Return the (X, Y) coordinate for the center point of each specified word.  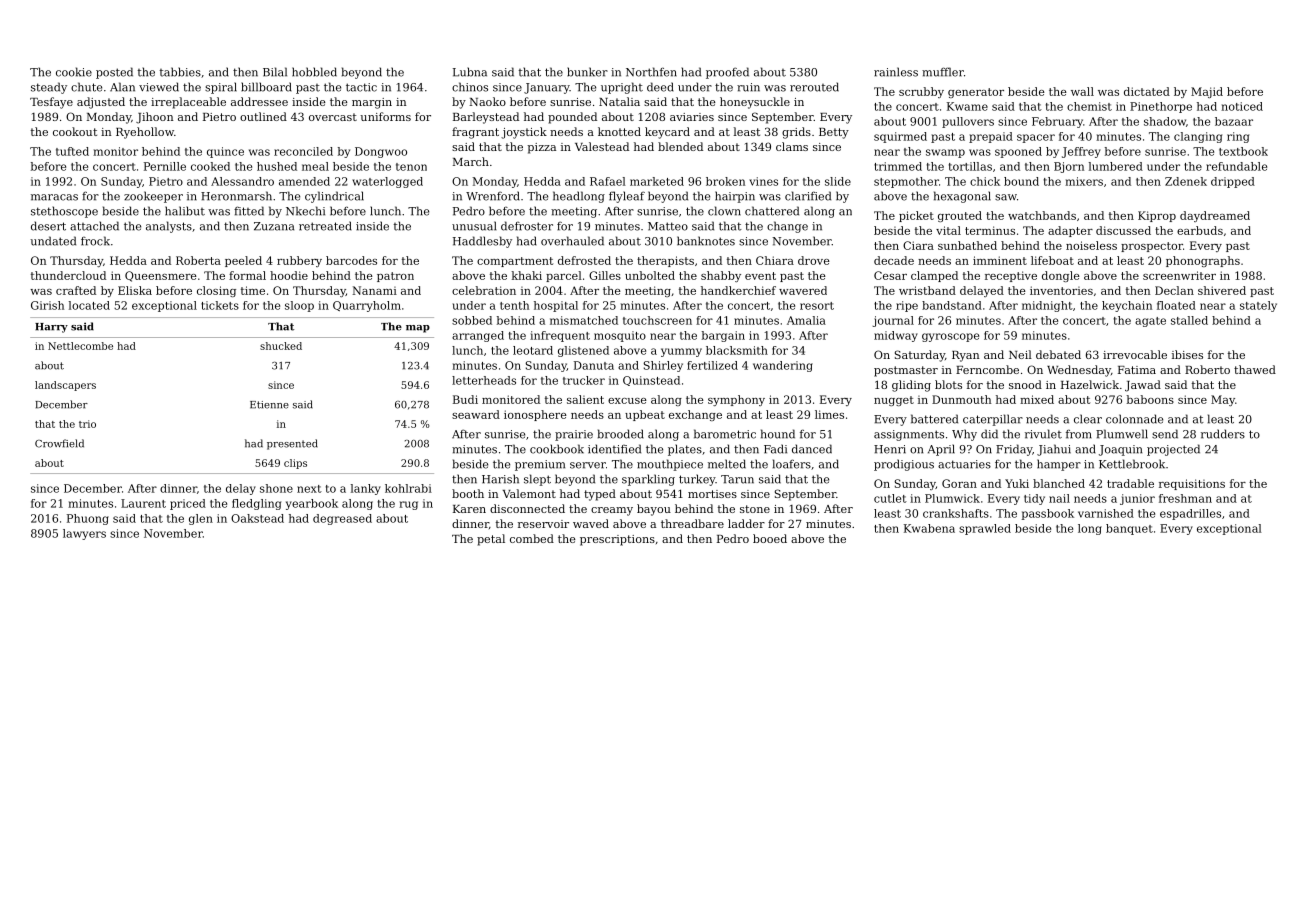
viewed (159, 87)
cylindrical (334, 197)
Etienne (269, 405)
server (588, 465)
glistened (583, 351)
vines (763, 181)
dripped (1233, 182)
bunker (587, 72)
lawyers (84, 534)
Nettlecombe (80, 346)
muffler (943, 72)
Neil (1020, 354)
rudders (1223, 434)
